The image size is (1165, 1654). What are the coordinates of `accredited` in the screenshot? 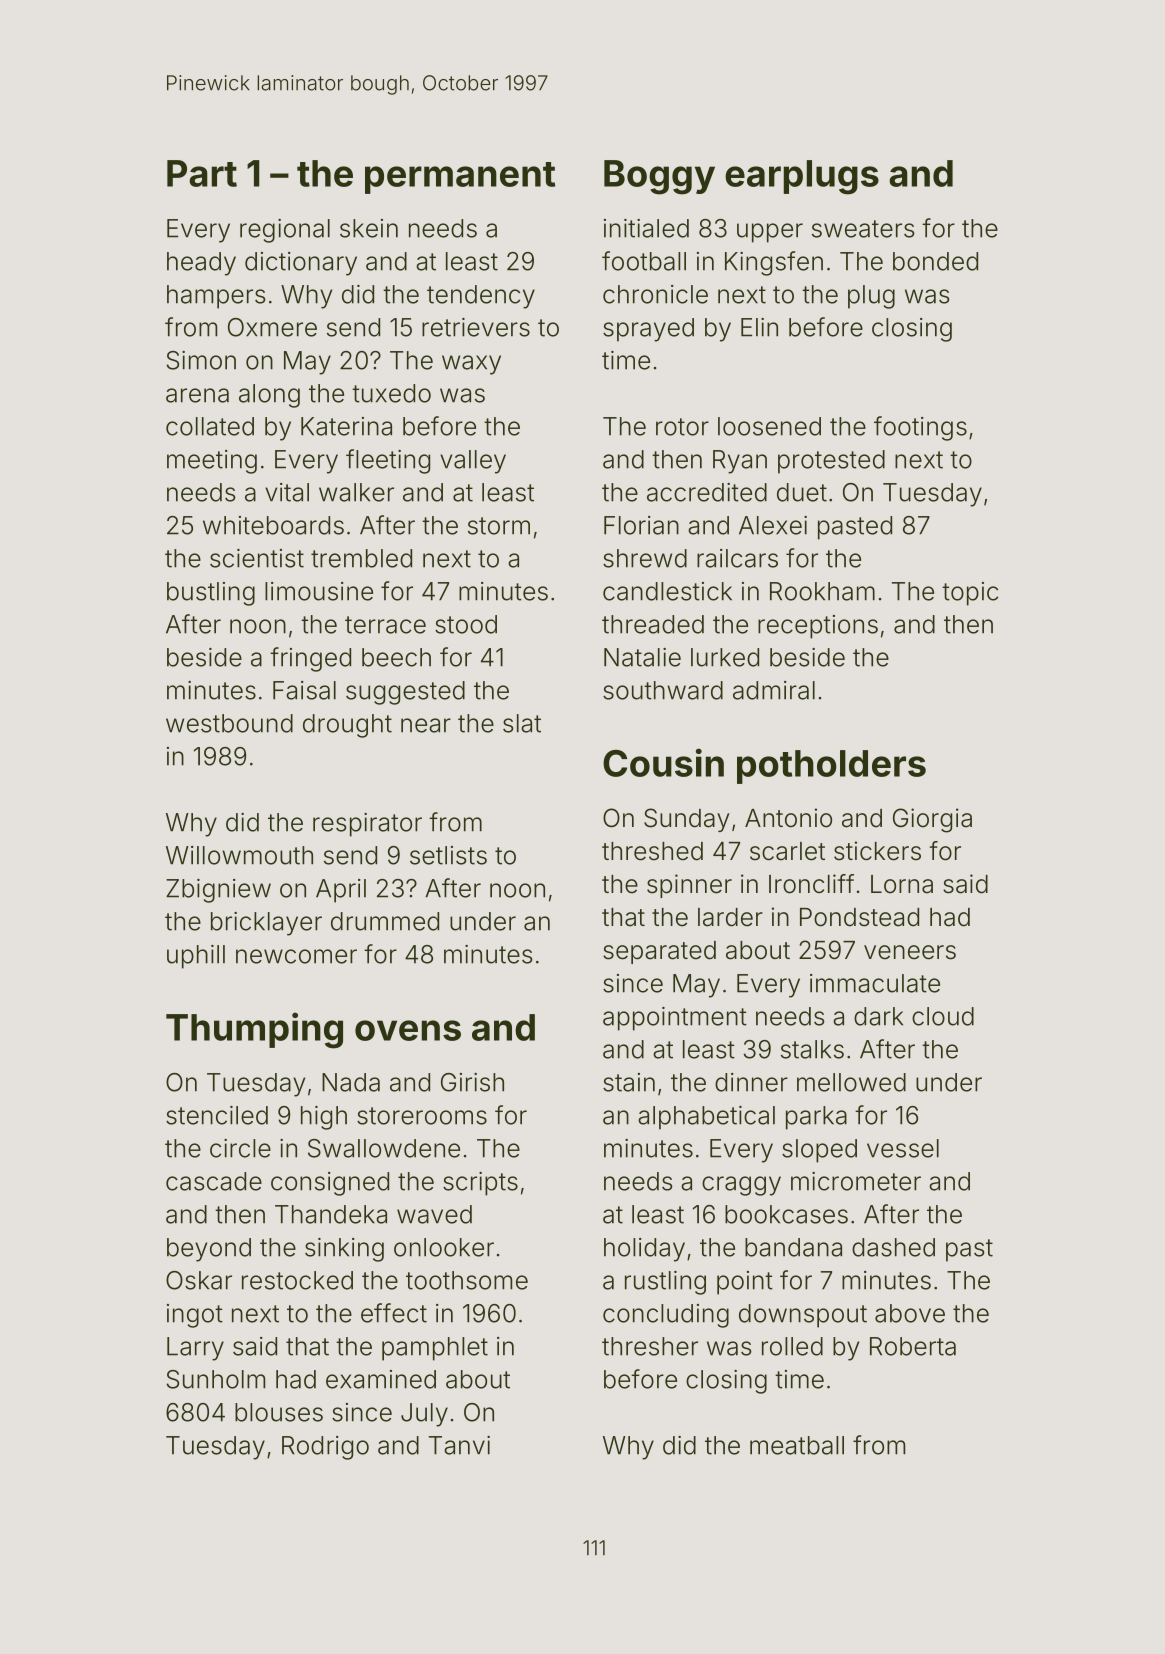 It's located at (707, 492).
